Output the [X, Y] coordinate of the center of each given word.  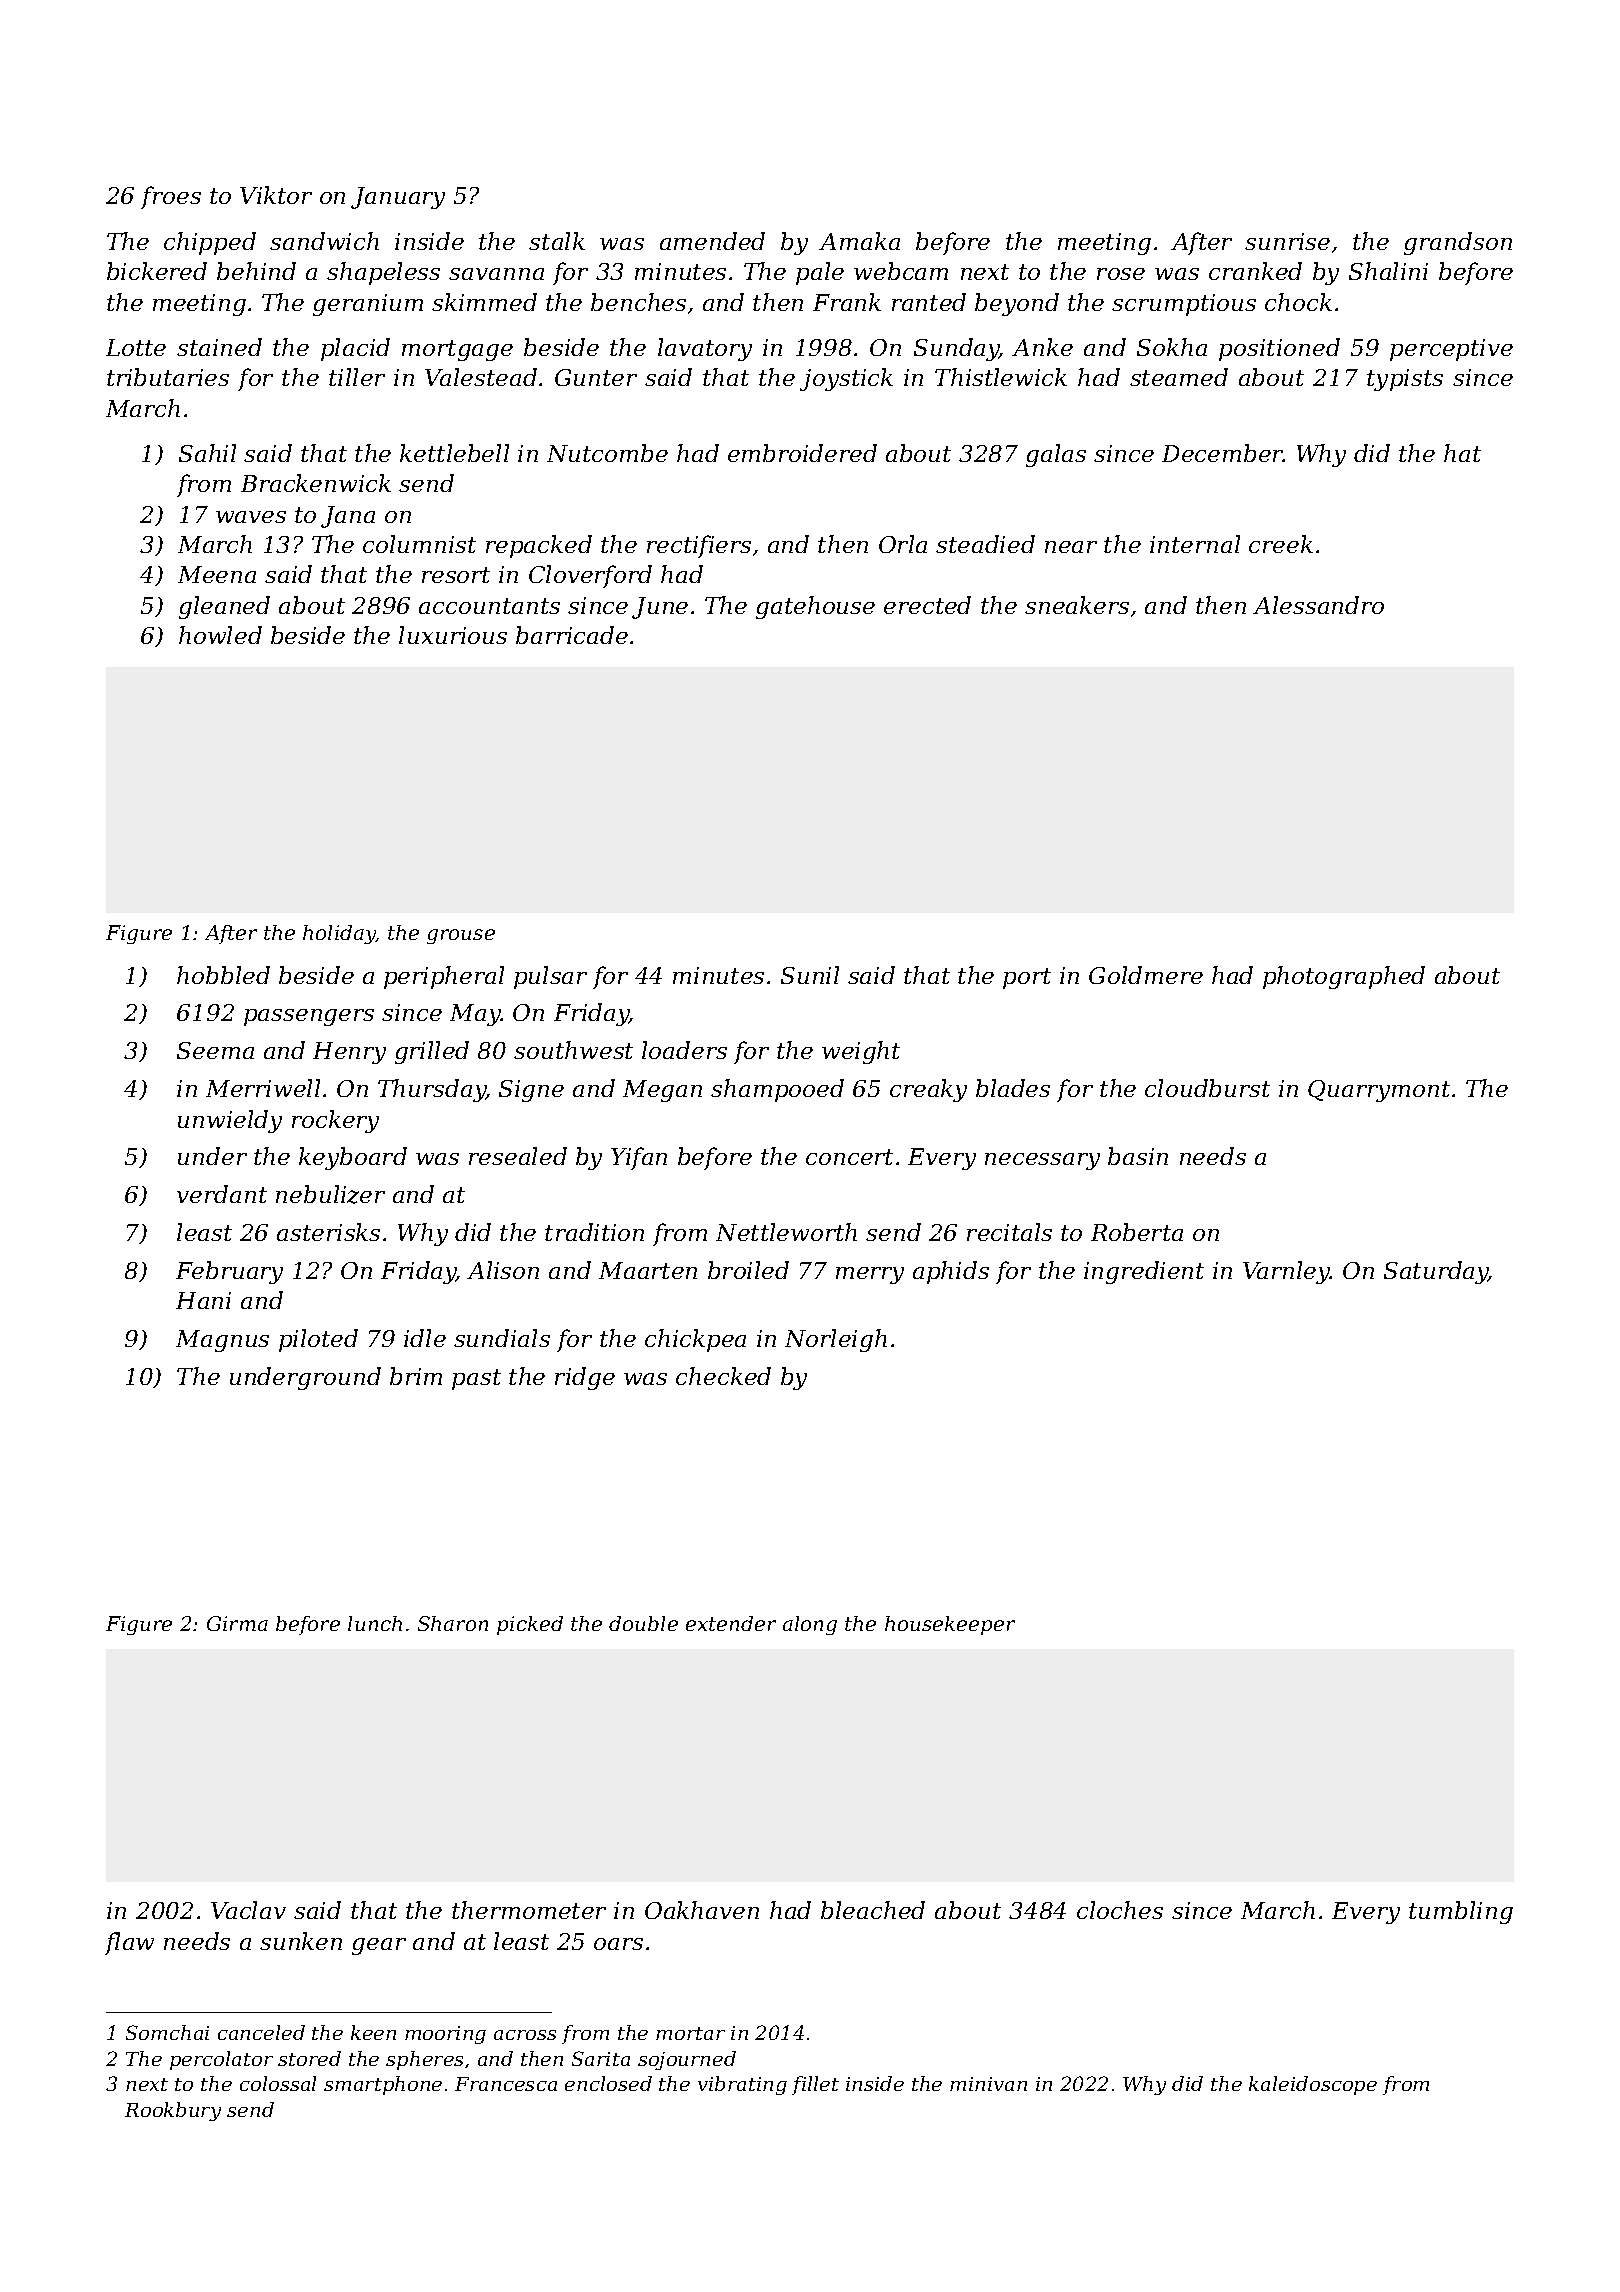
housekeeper [950, 1625]
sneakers [1077, 605]
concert [849, 1157]
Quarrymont [1379, 1091]
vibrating [742, 2085]
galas [1056, 455]
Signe [531, 1091]
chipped [210, 243]
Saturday [1436, 1272]
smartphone [383, 2085]
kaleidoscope [1313, 2085]
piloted [318, 1340]
